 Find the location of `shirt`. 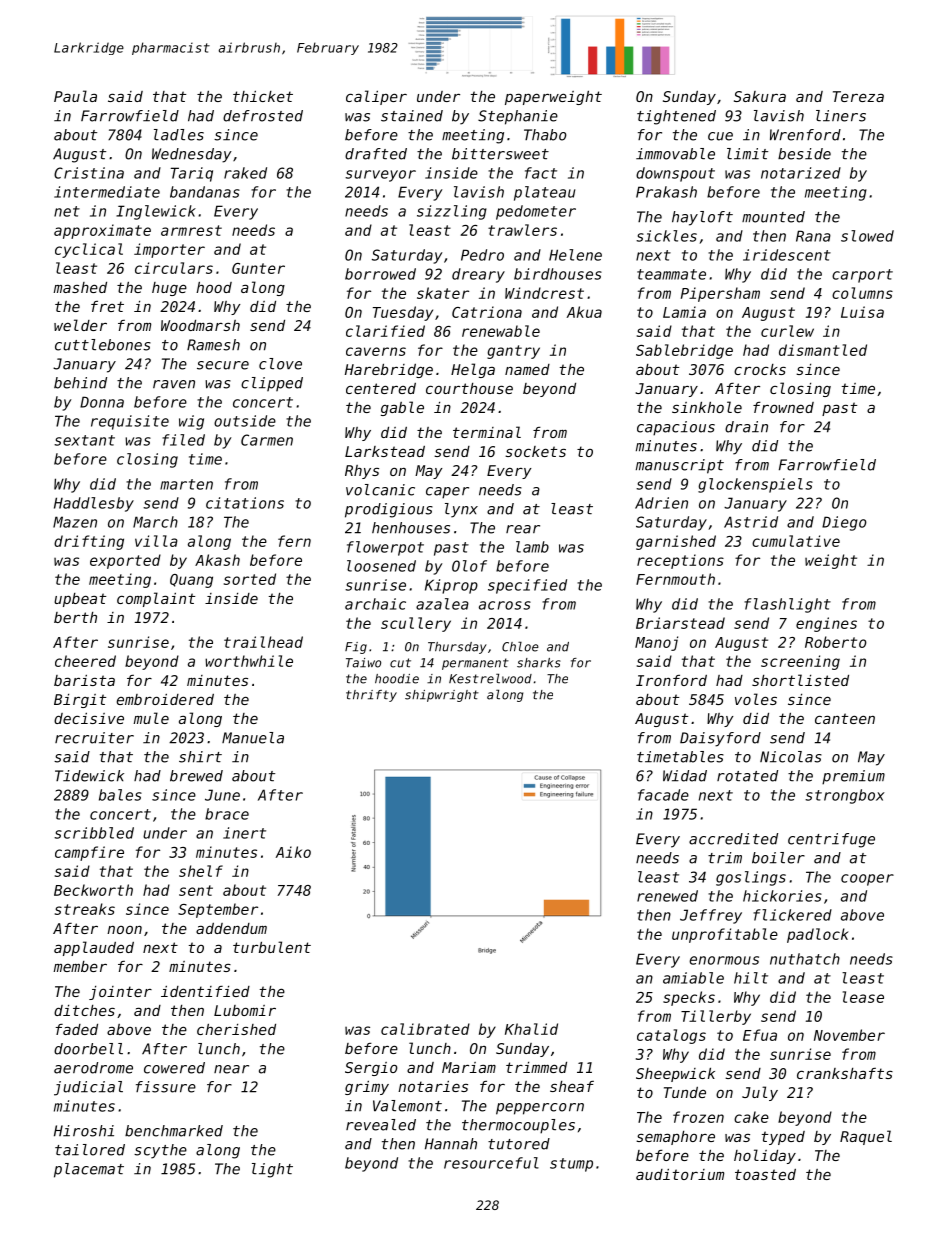

shirt is located at coordinates (200, 757).
